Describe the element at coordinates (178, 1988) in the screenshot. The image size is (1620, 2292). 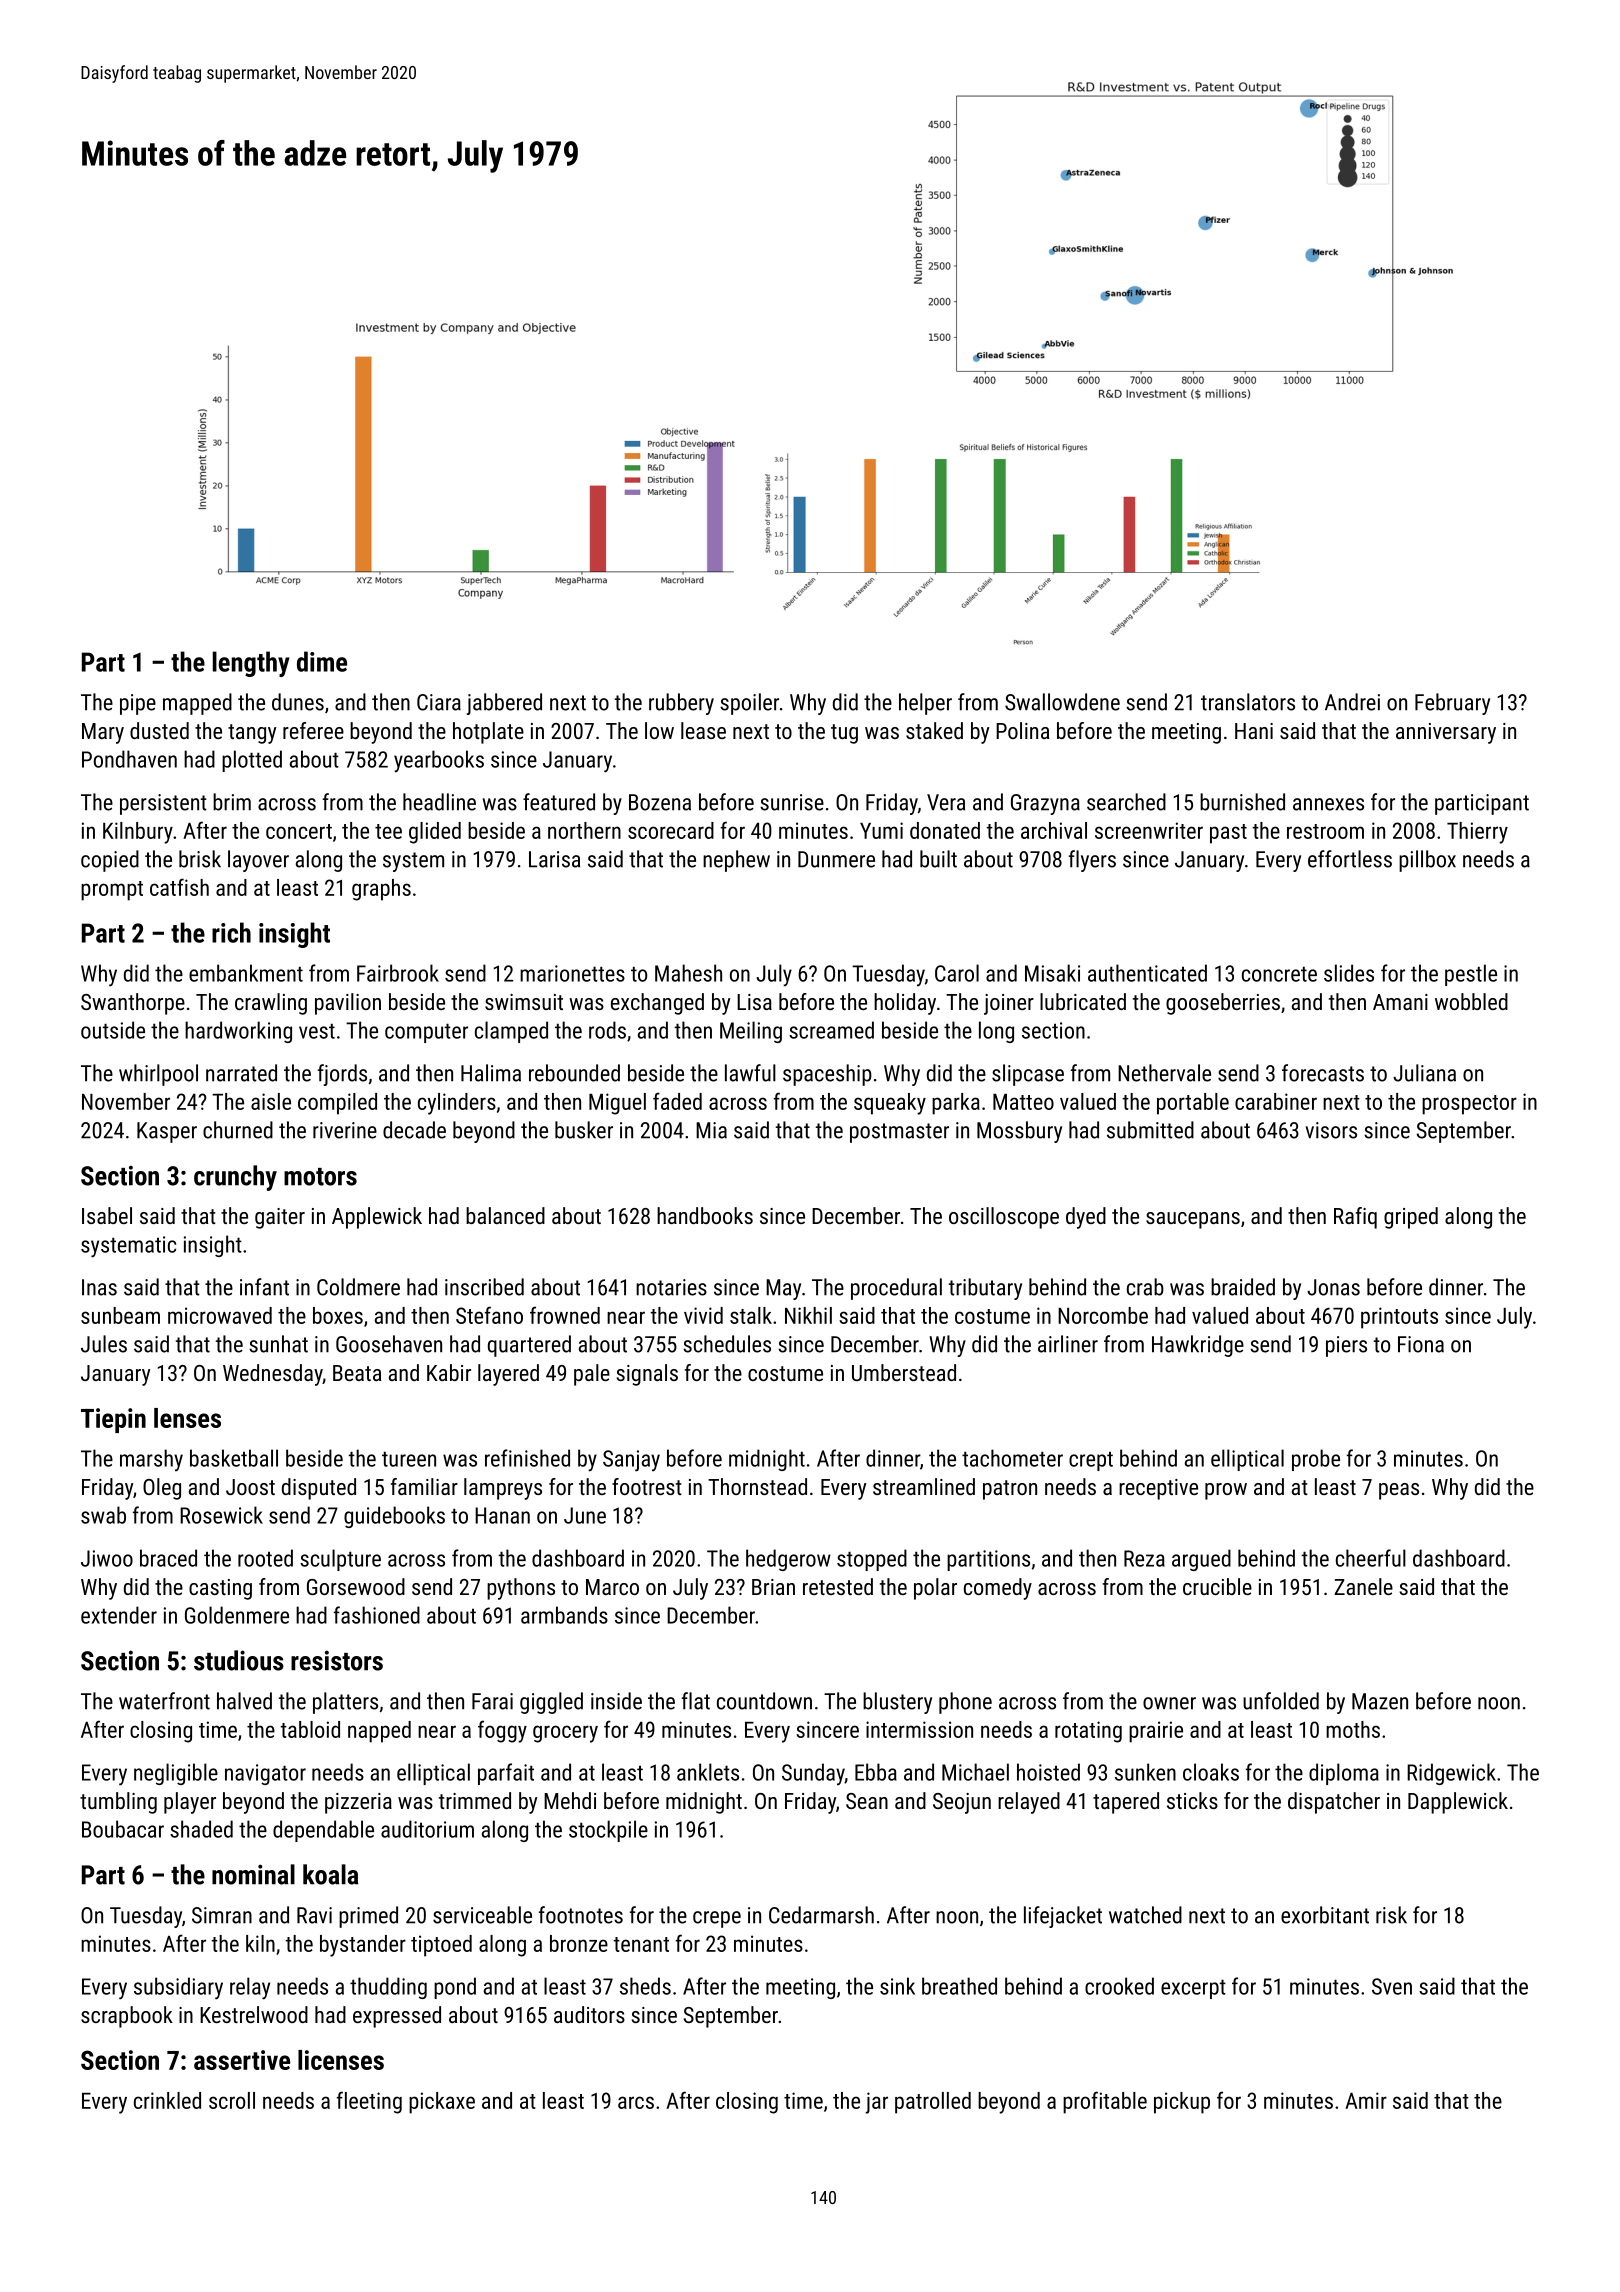
I see `subsidiary` at that location.
